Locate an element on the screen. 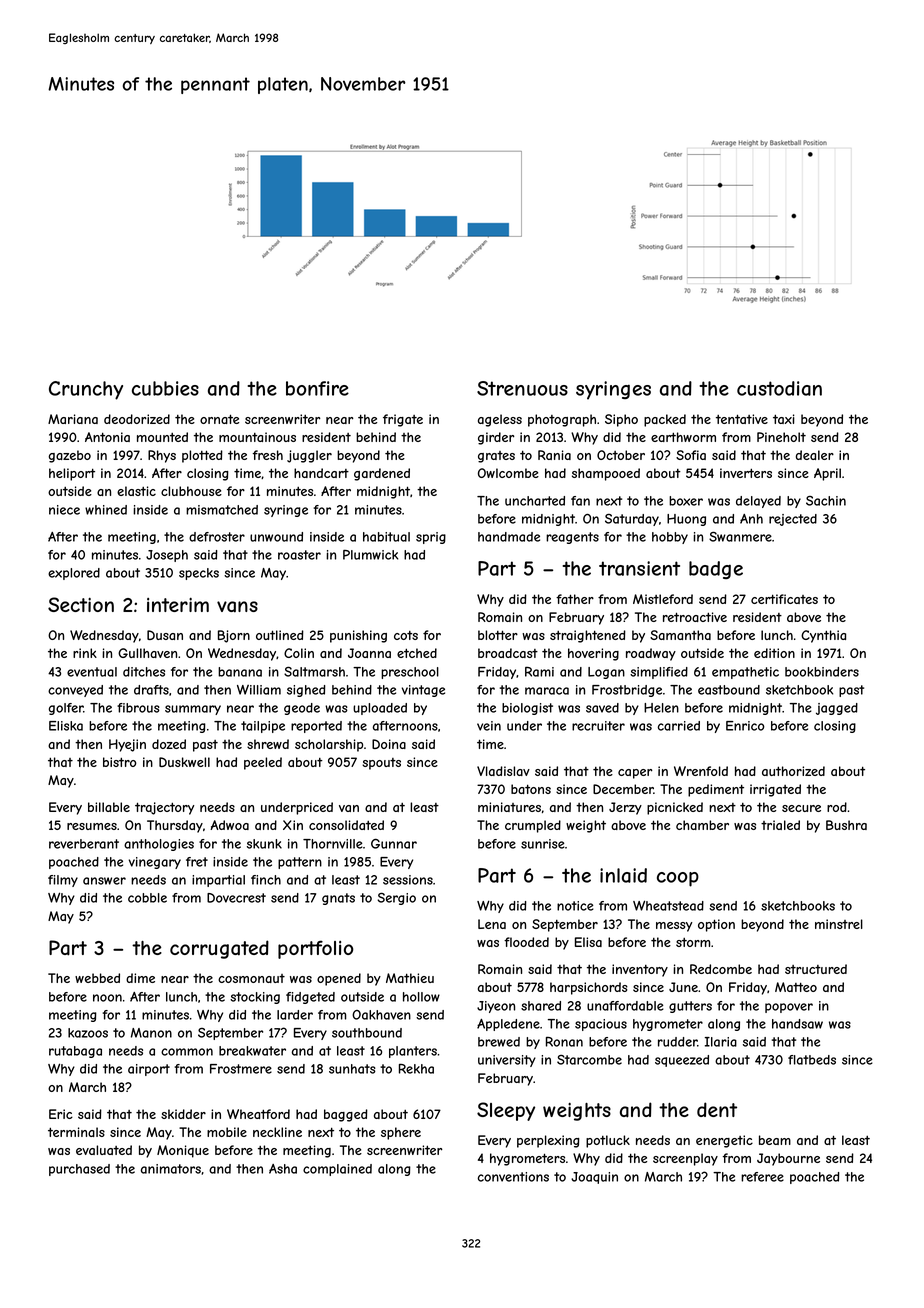 The width and height of the screenshot is (924, 1308). Crunchy is located at coordinates (86, 390).
